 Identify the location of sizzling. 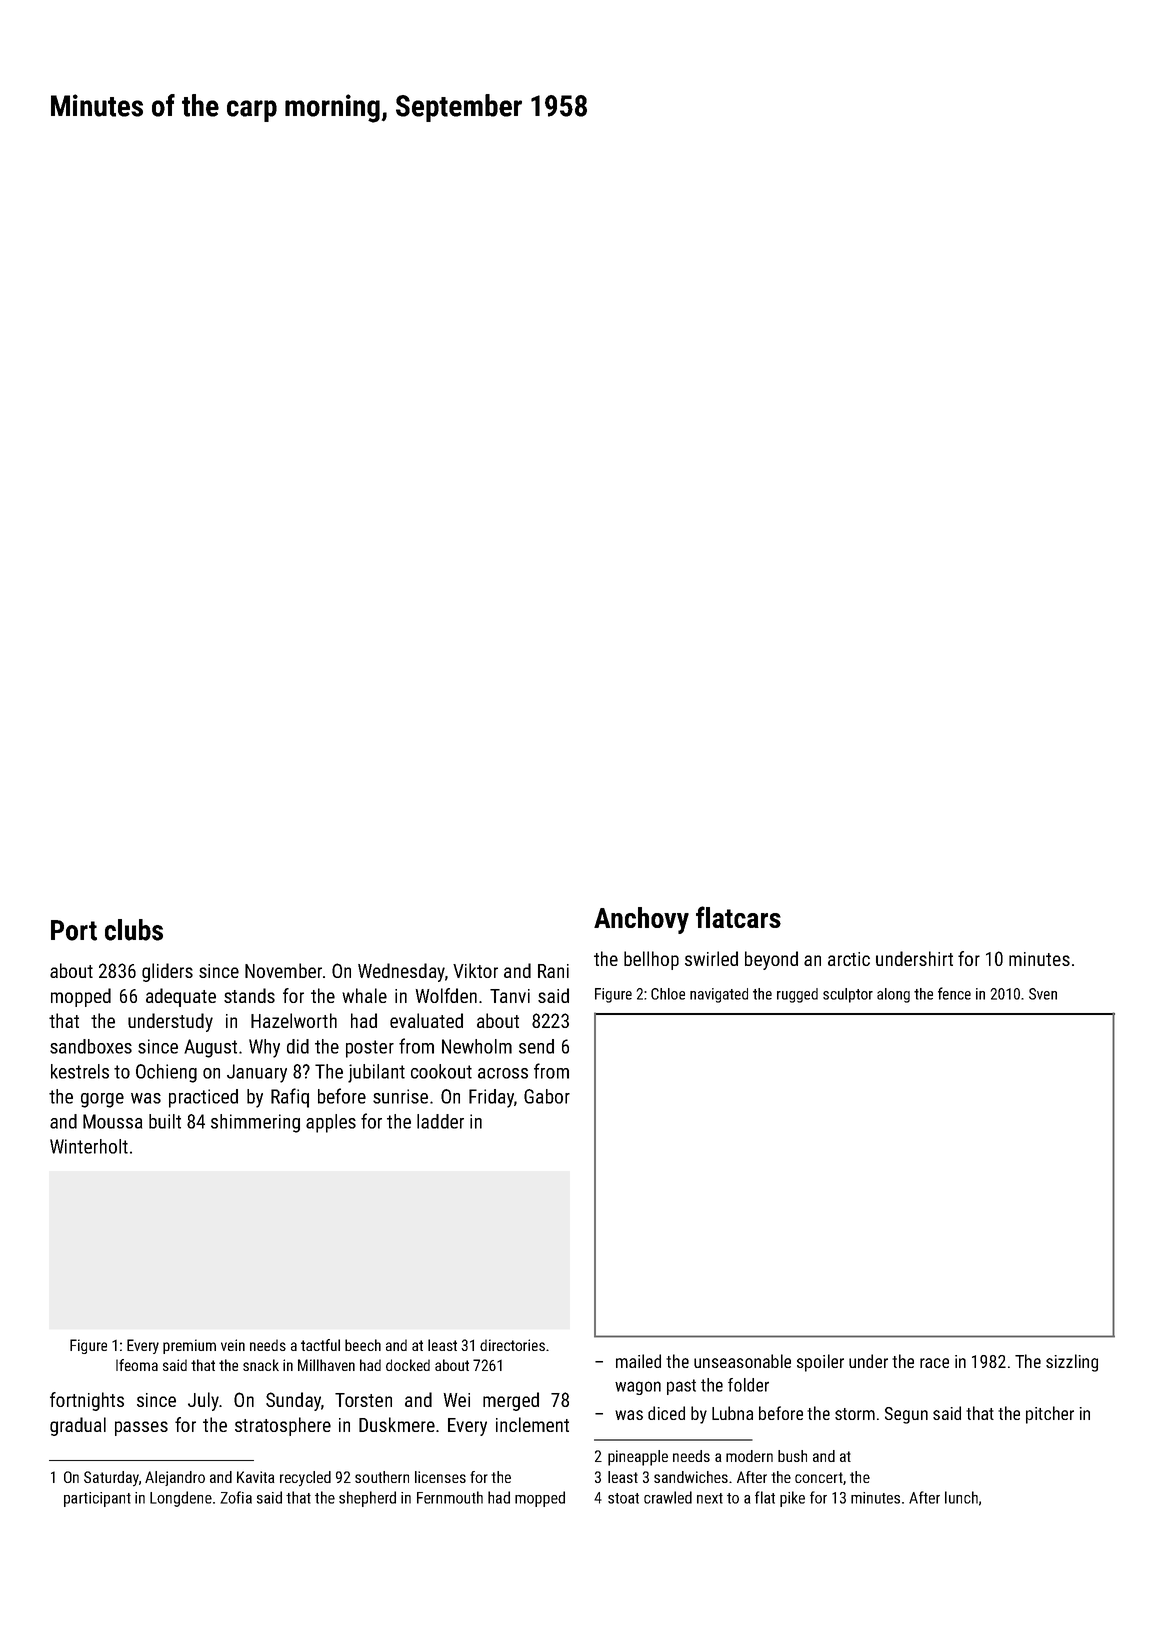
(1072, 1363).
